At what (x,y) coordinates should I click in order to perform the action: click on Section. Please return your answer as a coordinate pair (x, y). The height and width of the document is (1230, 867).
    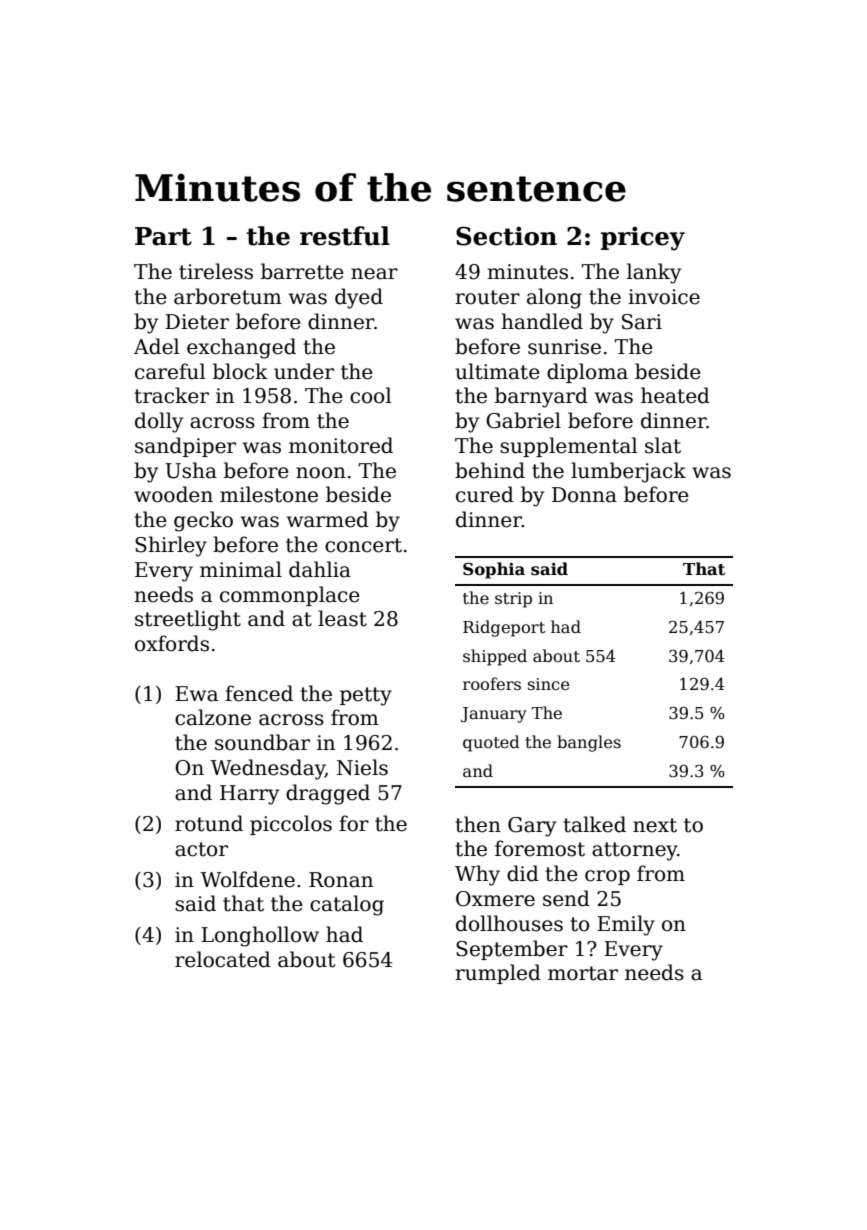
    Looking at the image, I should click on (506, 236).
